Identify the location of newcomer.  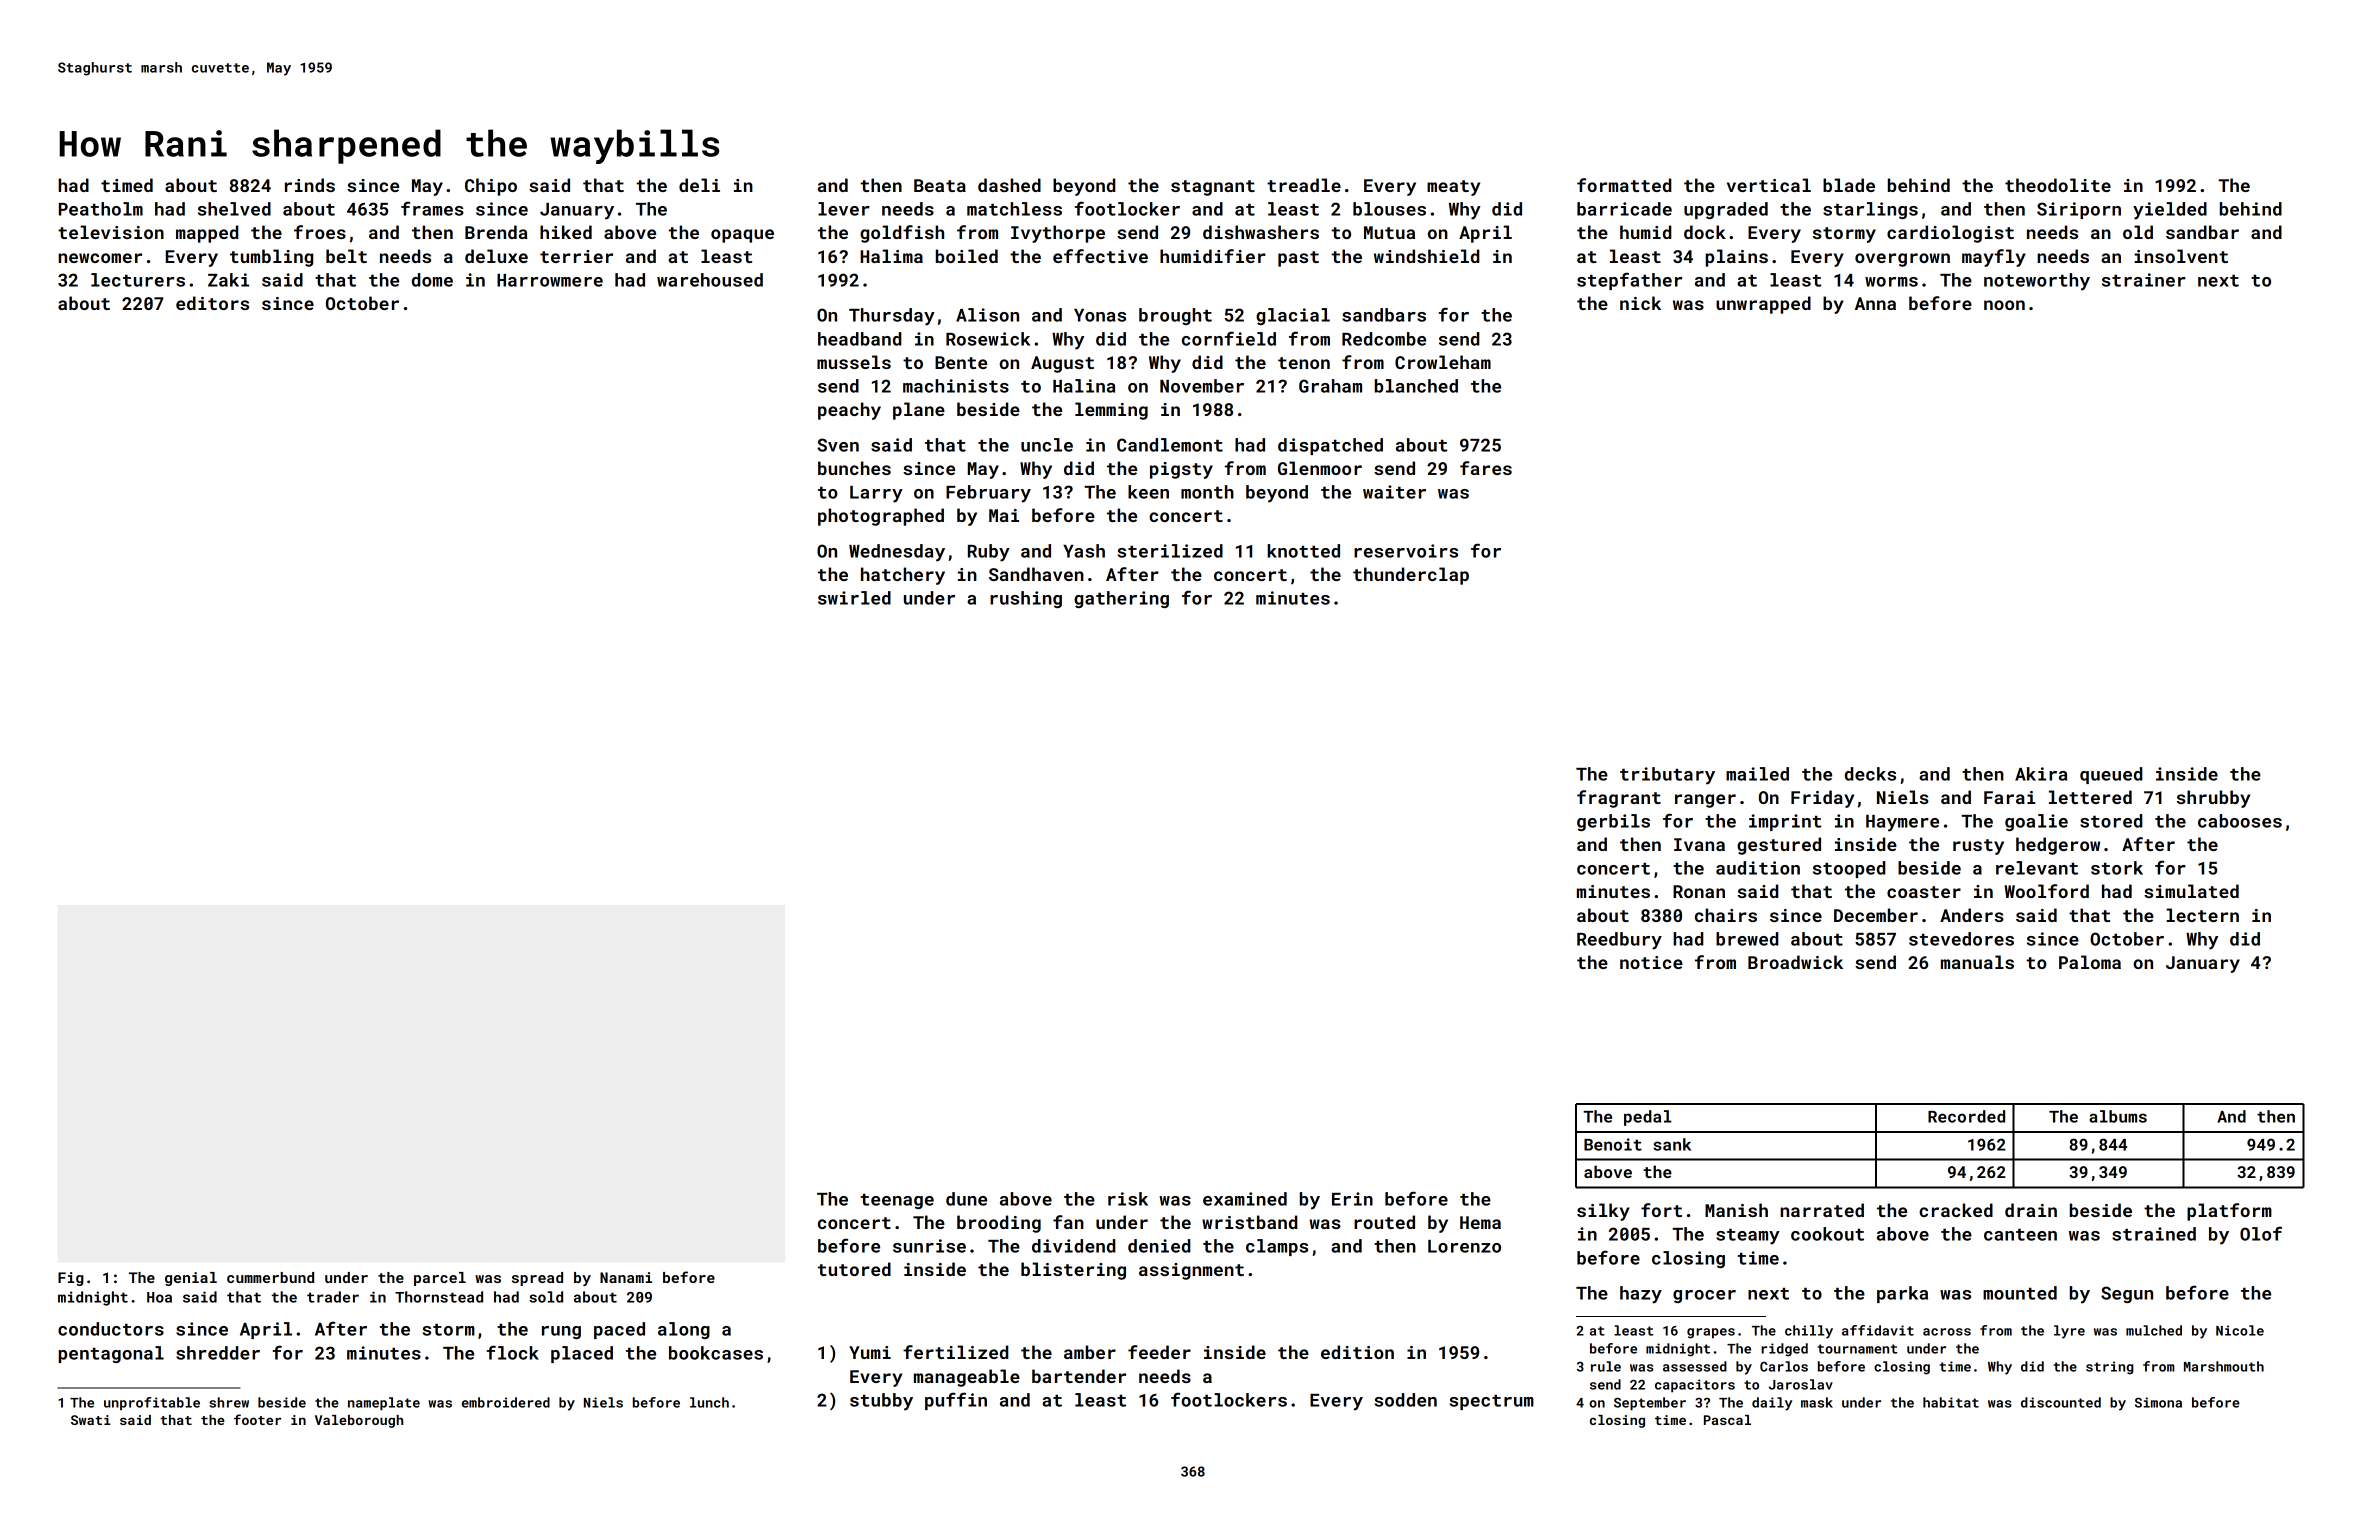
(100, 258).
